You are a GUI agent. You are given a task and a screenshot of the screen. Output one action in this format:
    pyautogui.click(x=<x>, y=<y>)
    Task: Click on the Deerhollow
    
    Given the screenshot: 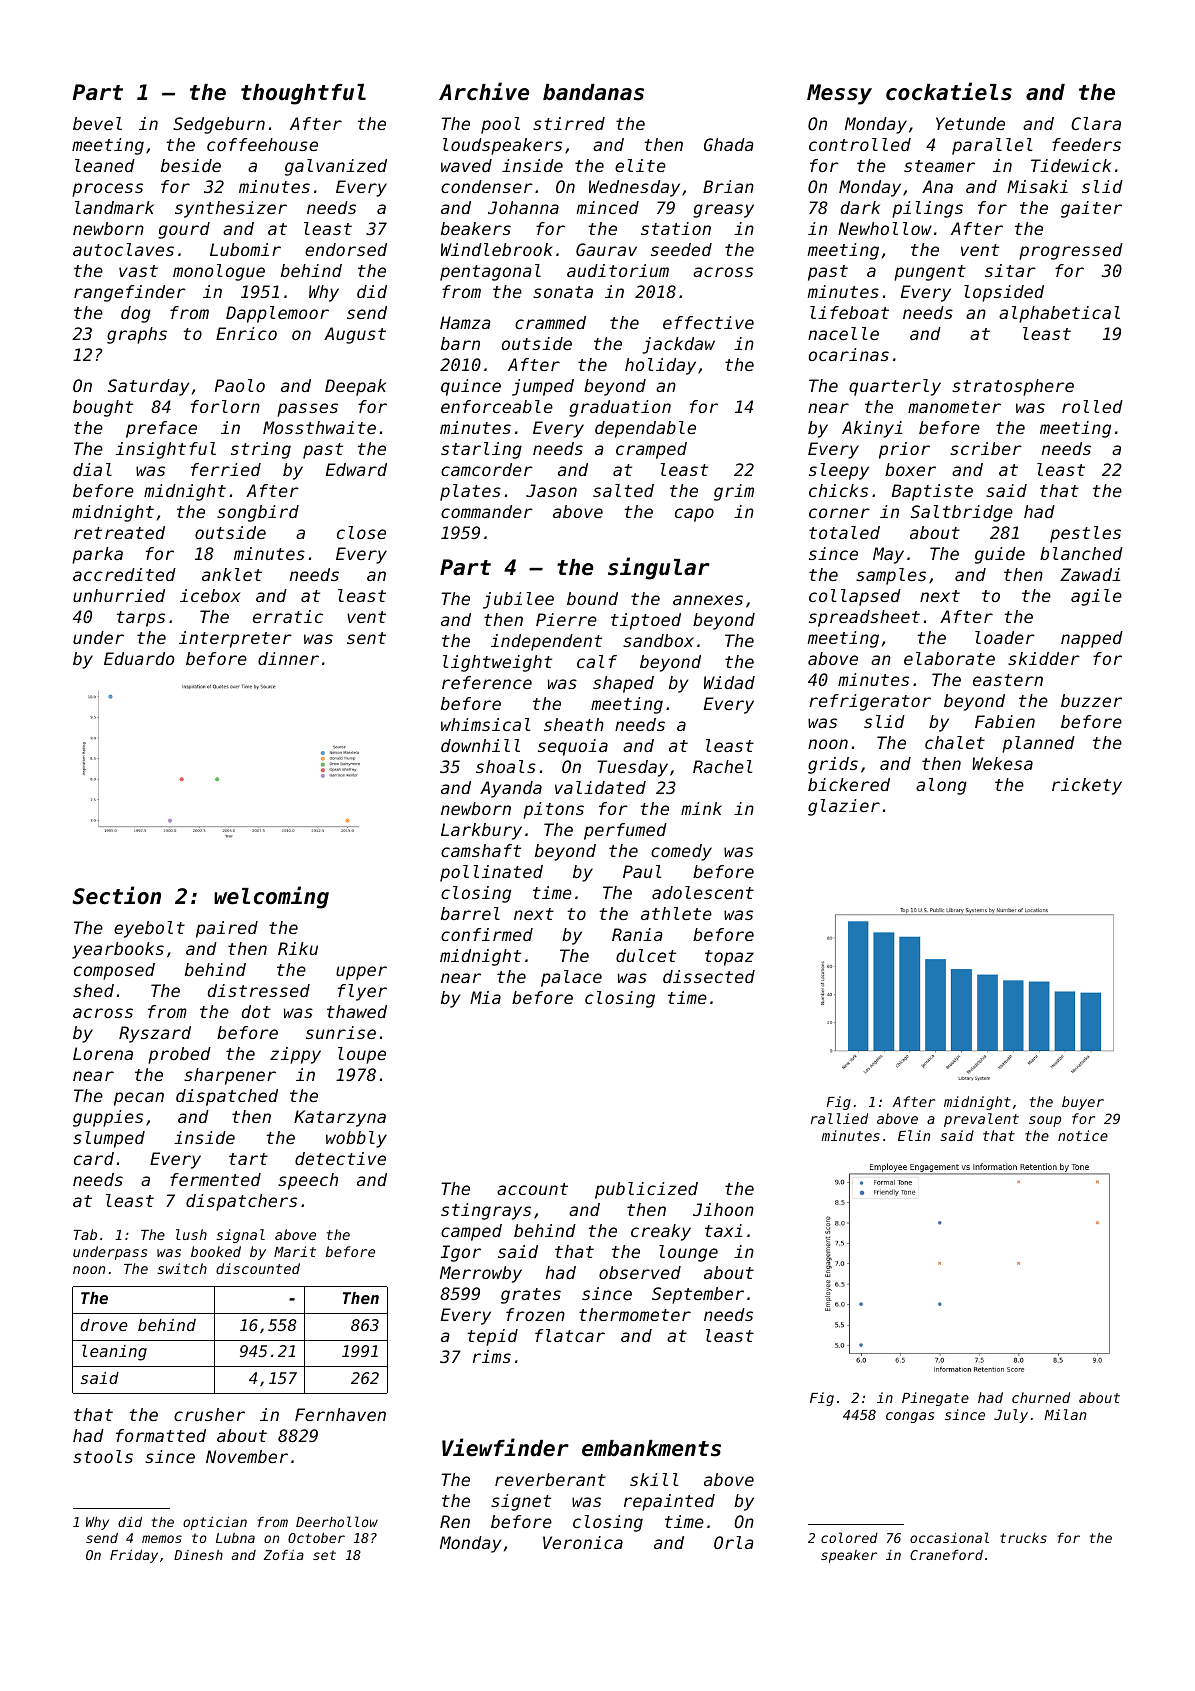 What is the action you would take?
    pyautogui.click(x=337, y=1521)
